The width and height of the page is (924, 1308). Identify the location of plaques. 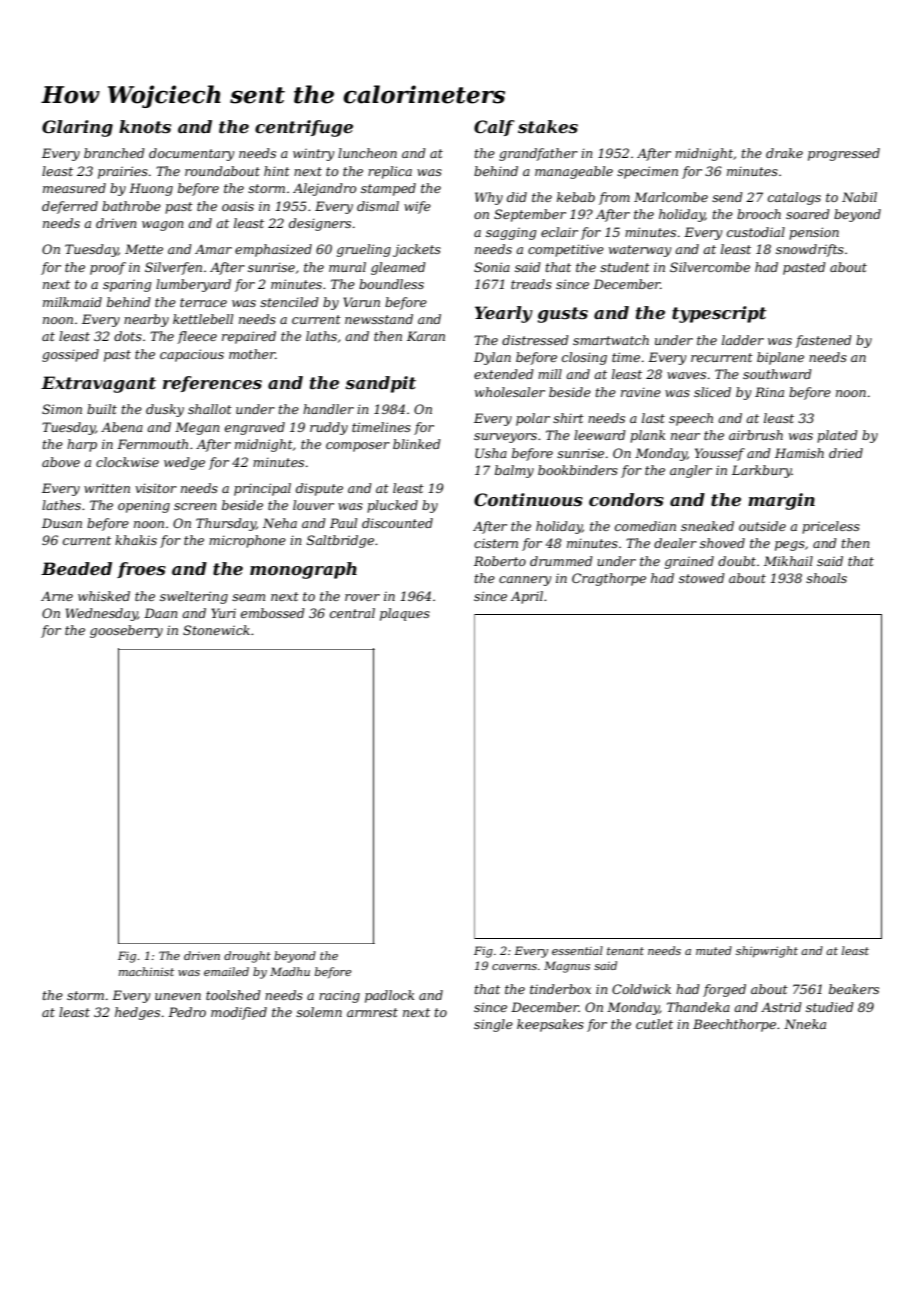
(405, 614).
